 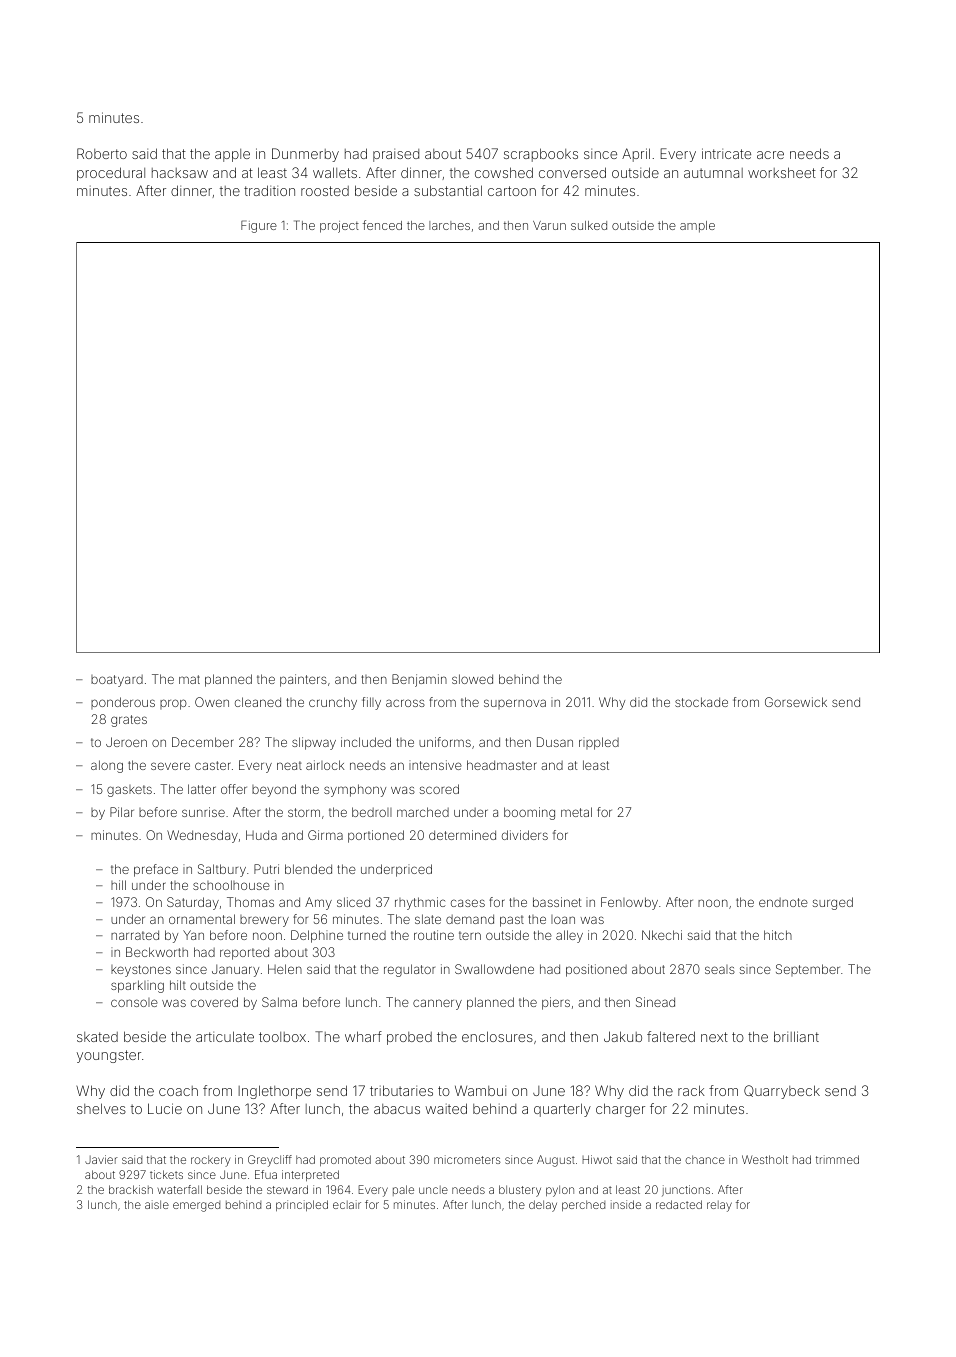 What do you see at coordinates (111, 174) in the screenshot?
I see `procedural` at bounding box center [111, 174].
